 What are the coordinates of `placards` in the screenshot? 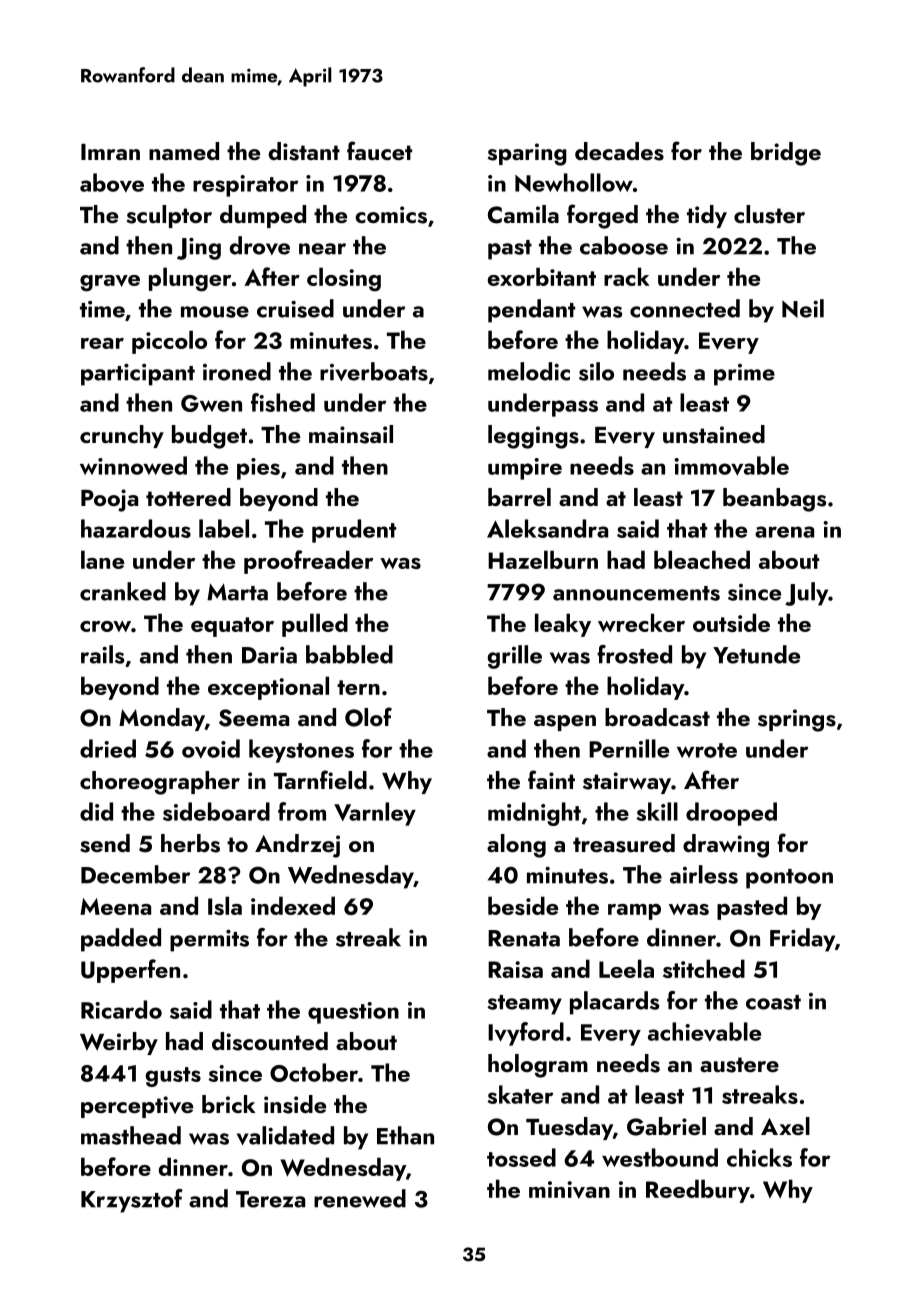 It's located at (614, 1003).
